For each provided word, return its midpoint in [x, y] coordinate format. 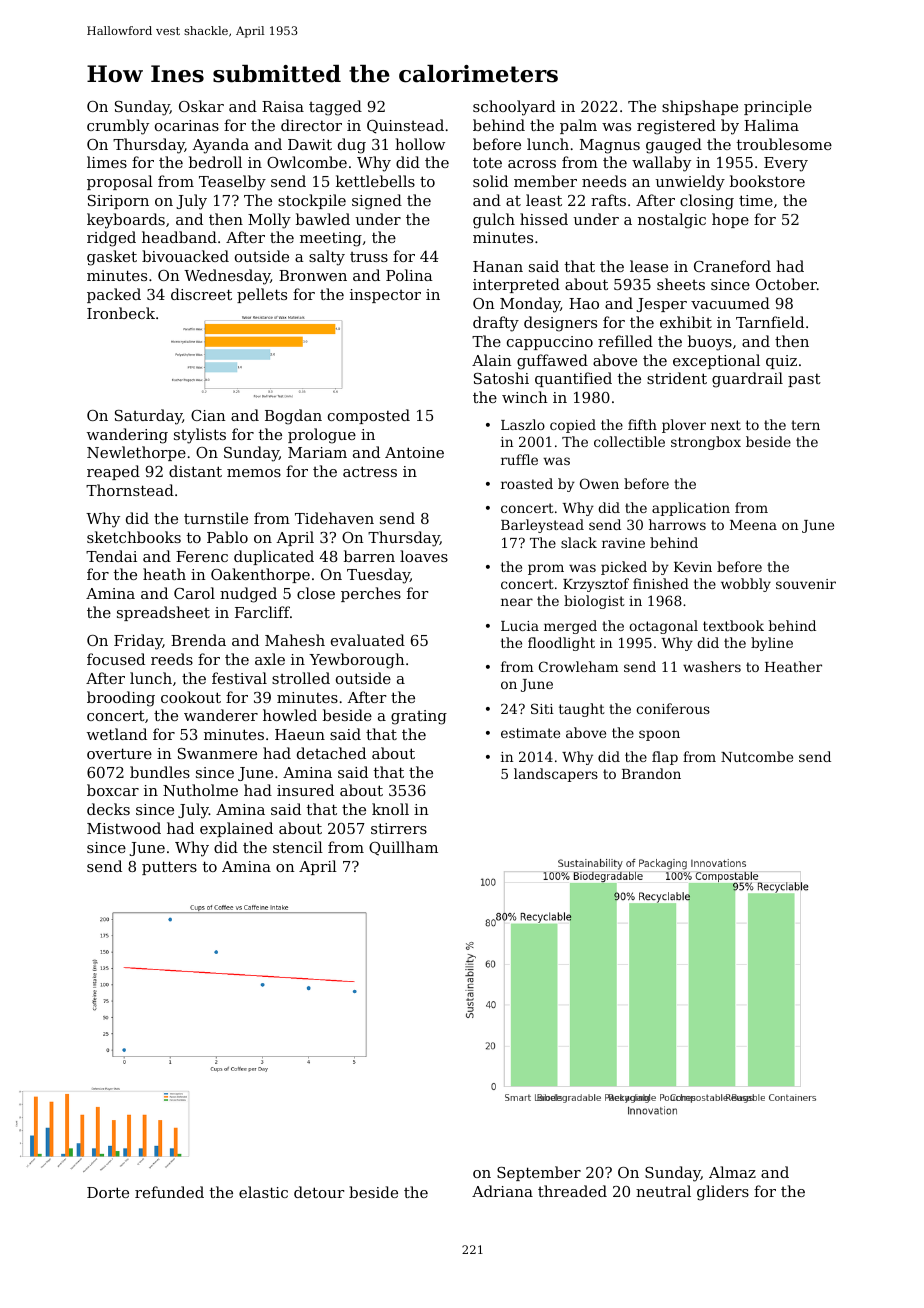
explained [236, 829]
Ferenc [202, 556]
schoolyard [514, 108]
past [804, 380]
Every [786, 164]
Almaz [732, 1172]
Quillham [403, 848]
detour [319, 1192]
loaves [424, 556]
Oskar [201, 106]
